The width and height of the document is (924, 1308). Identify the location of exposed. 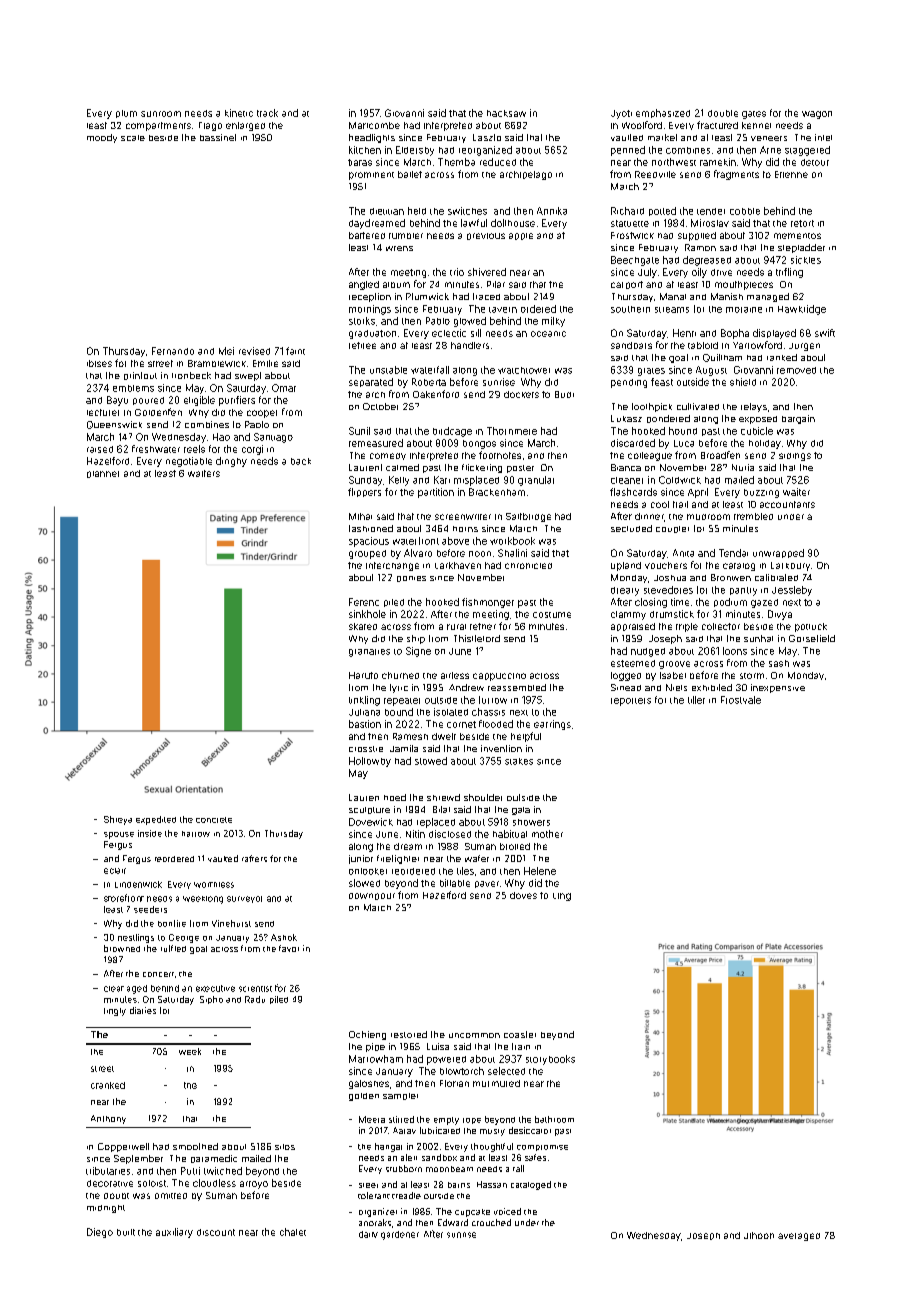
(758, 420).
